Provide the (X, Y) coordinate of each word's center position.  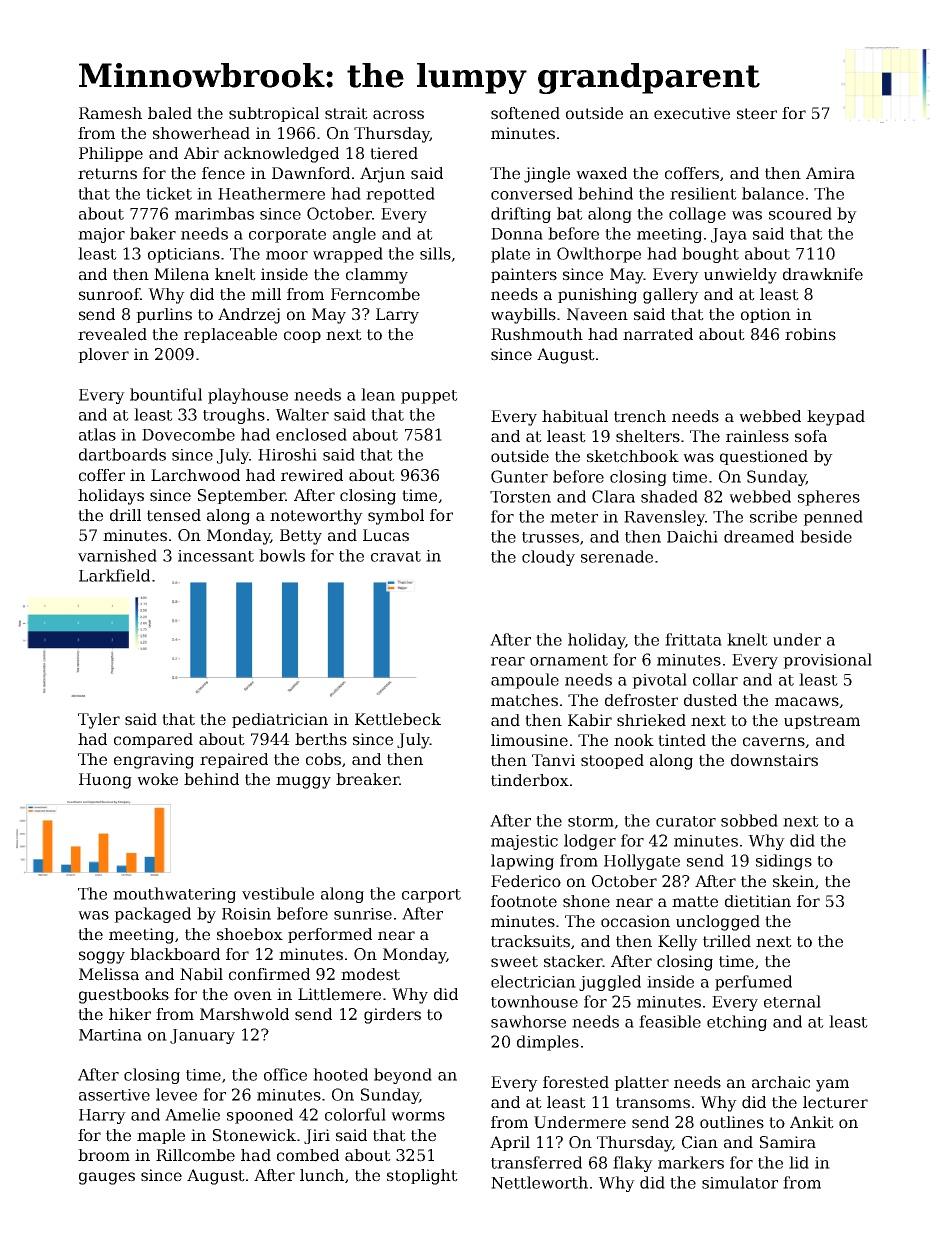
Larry (397, 316)
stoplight (422, 1177)
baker (153, 233)
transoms (653, 1103)
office (285, 1074)
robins (810, 334)
